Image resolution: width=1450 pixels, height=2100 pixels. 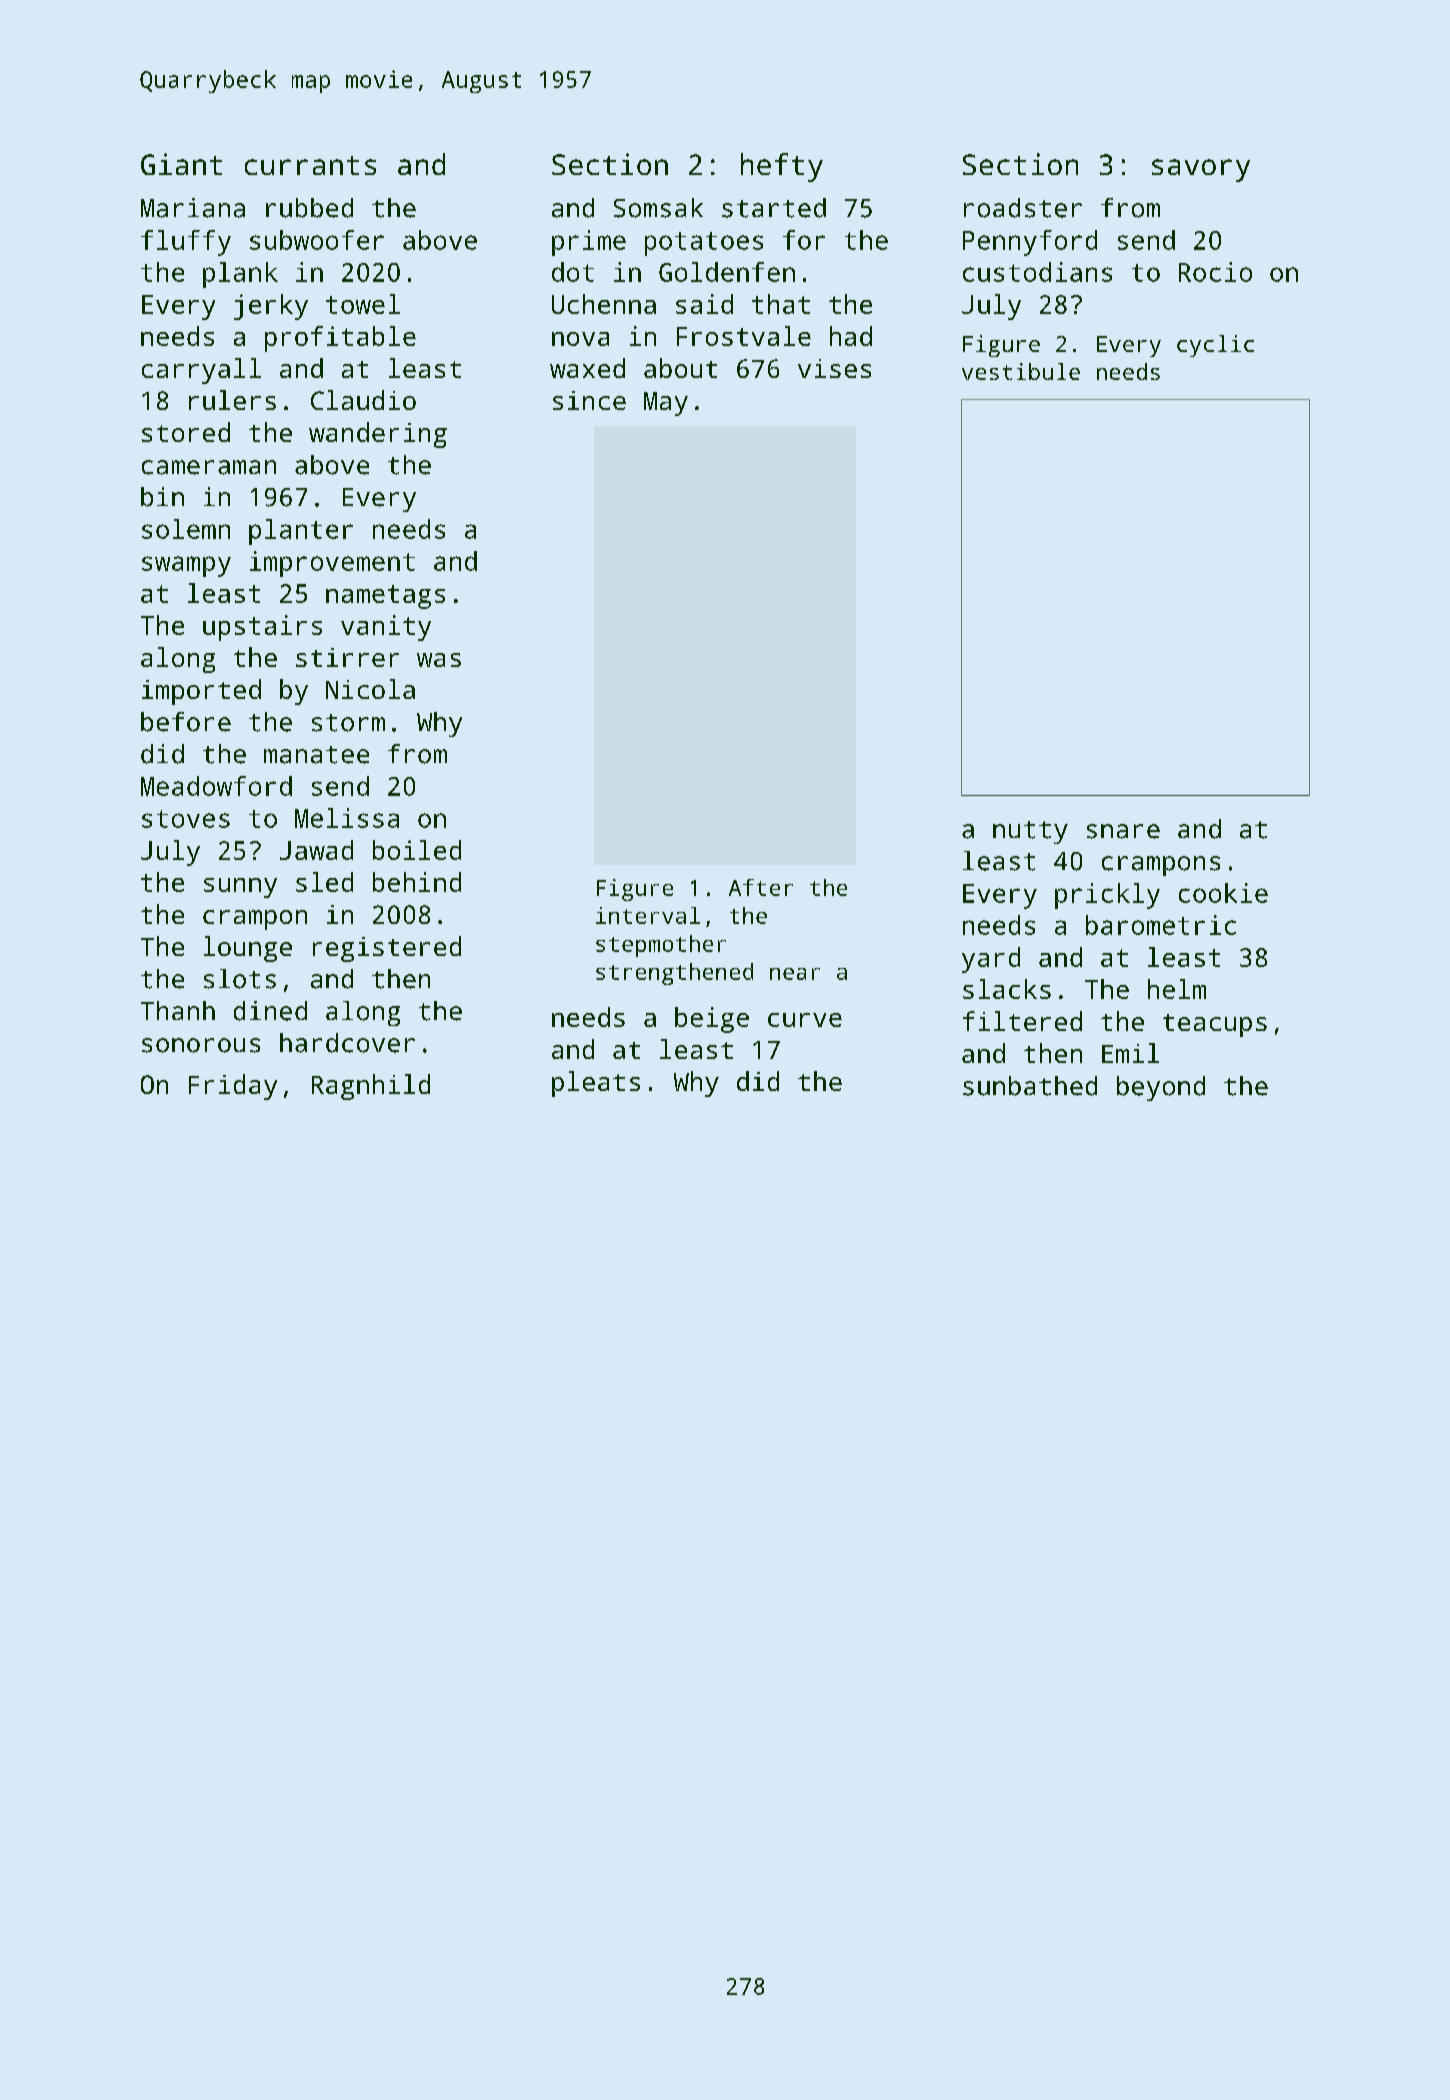 What do you see at coordinates (1030, 1086) in the page?
I see `sunbathed` at bounding box center [1030, 1086].
